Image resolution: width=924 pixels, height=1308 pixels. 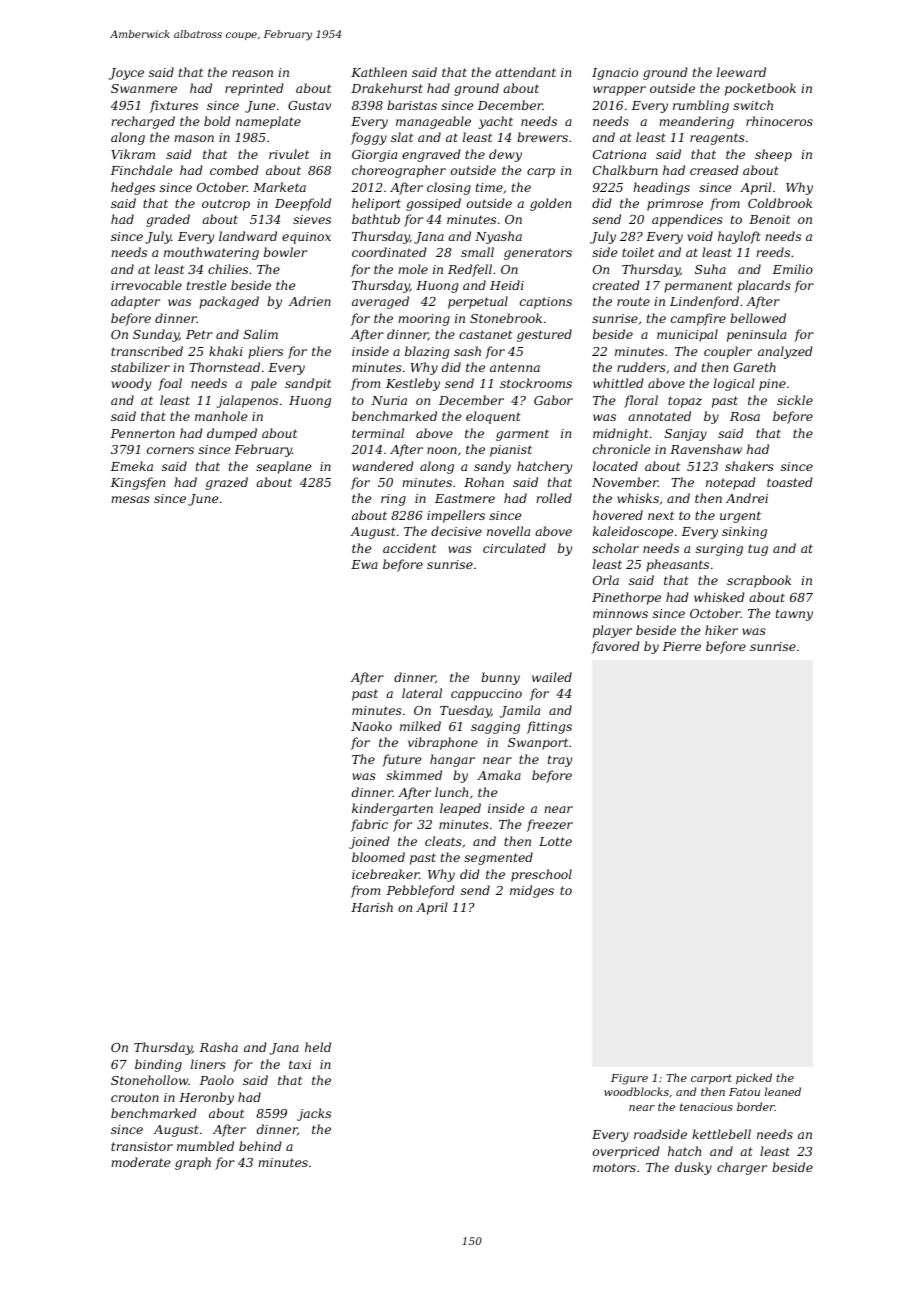 What do you see at coordinates (252, 73) in the screenshot?
I see `reason` at bounding box center [252, 73].
